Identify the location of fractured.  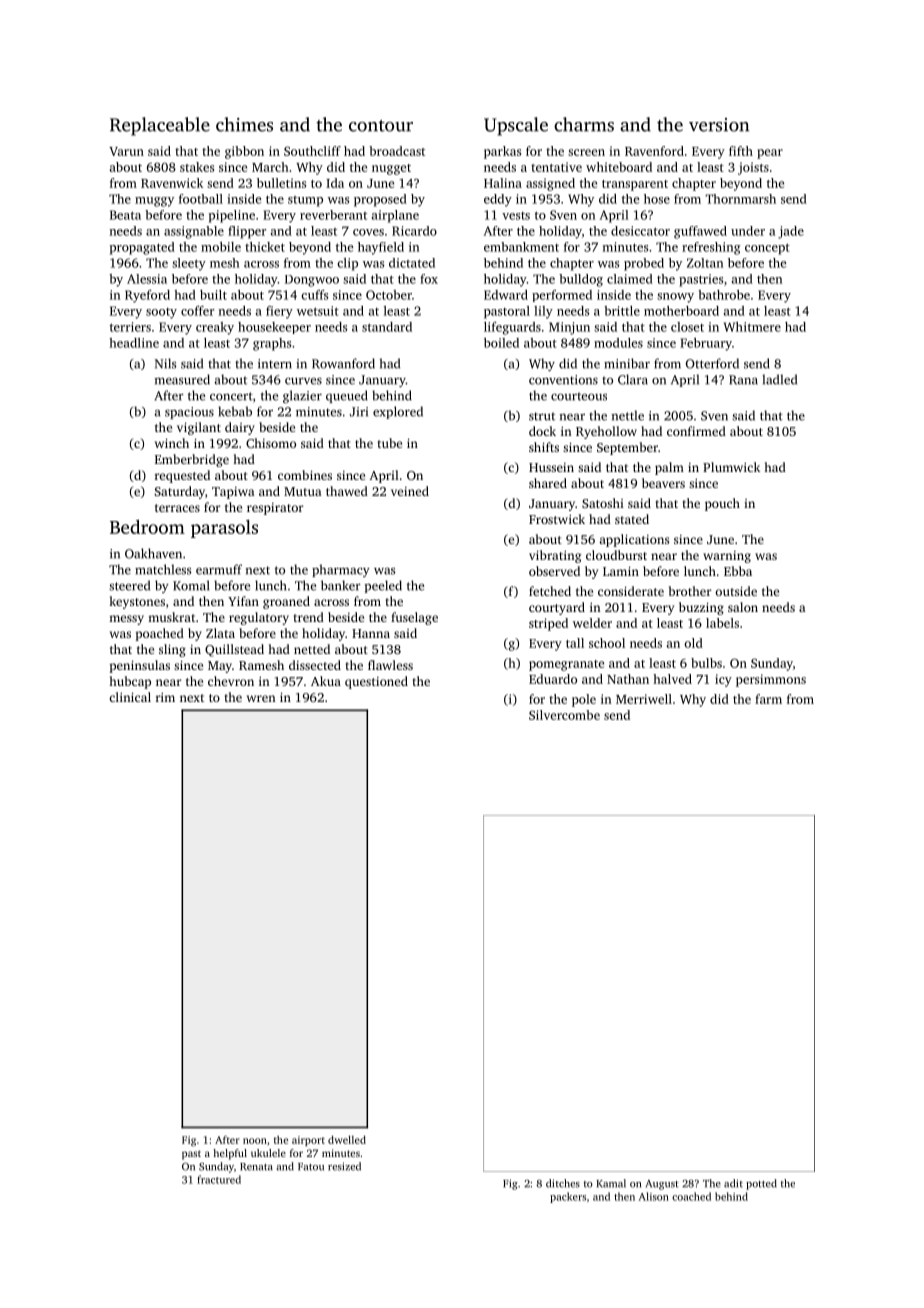
(219, 1179).
